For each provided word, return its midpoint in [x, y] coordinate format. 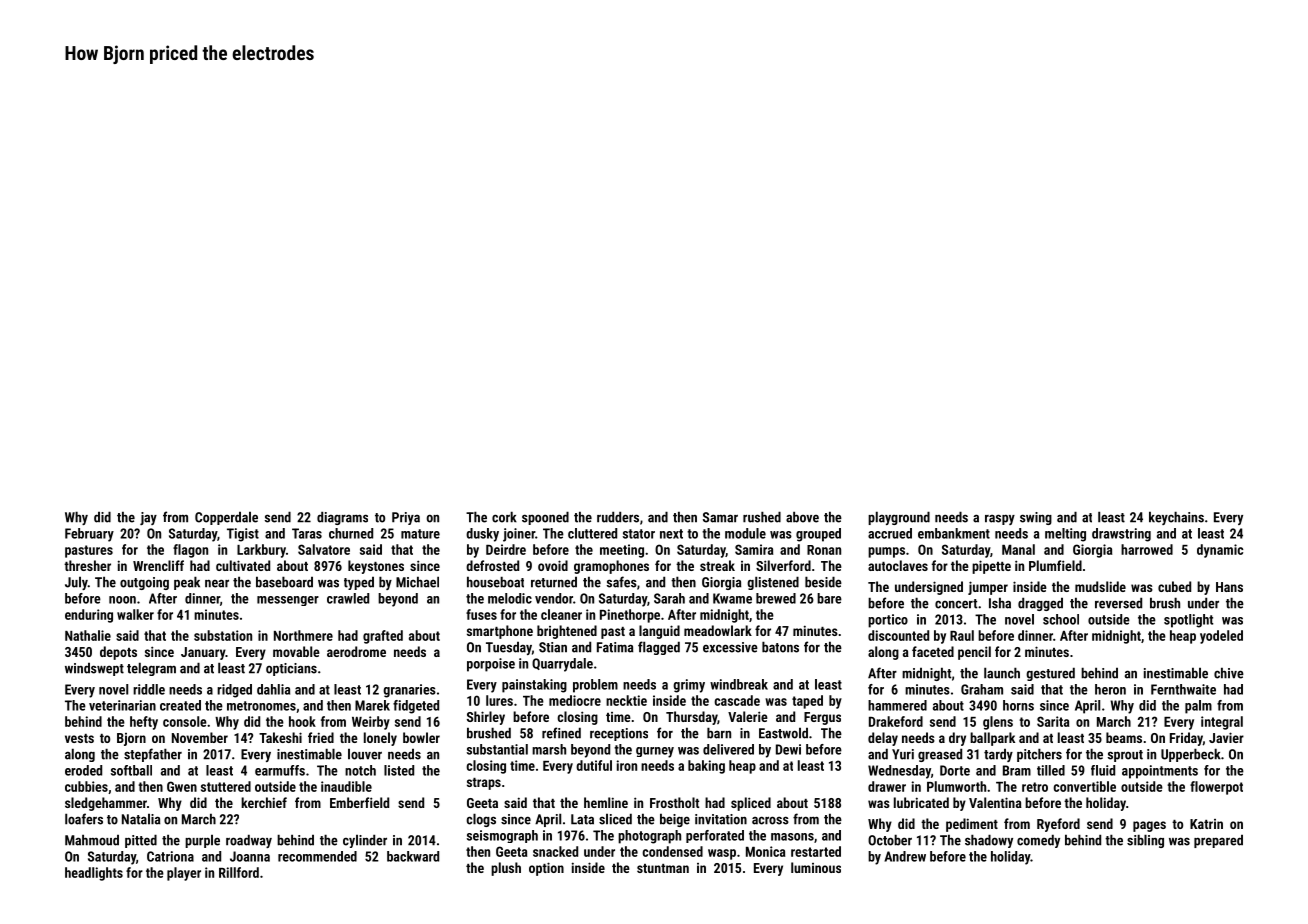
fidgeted [416, 707]
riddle [149, 689]
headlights [94, 874]
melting [1065, 535]
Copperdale [226, 518]
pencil [974, 653]
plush [506, 869]
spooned [545, 518]
